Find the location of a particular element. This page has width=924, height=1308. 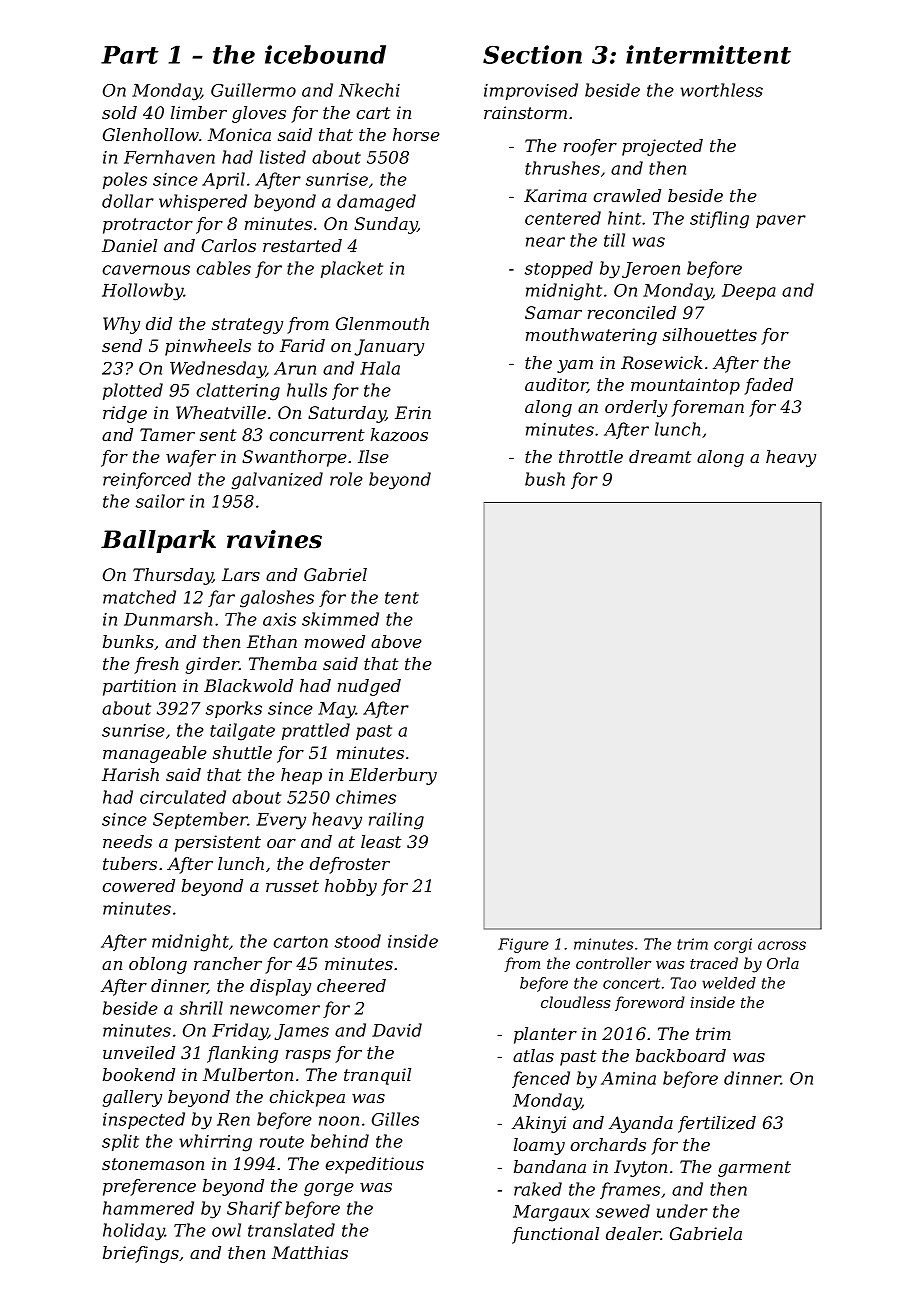

kazoos is located at coordinates (399, 435).
